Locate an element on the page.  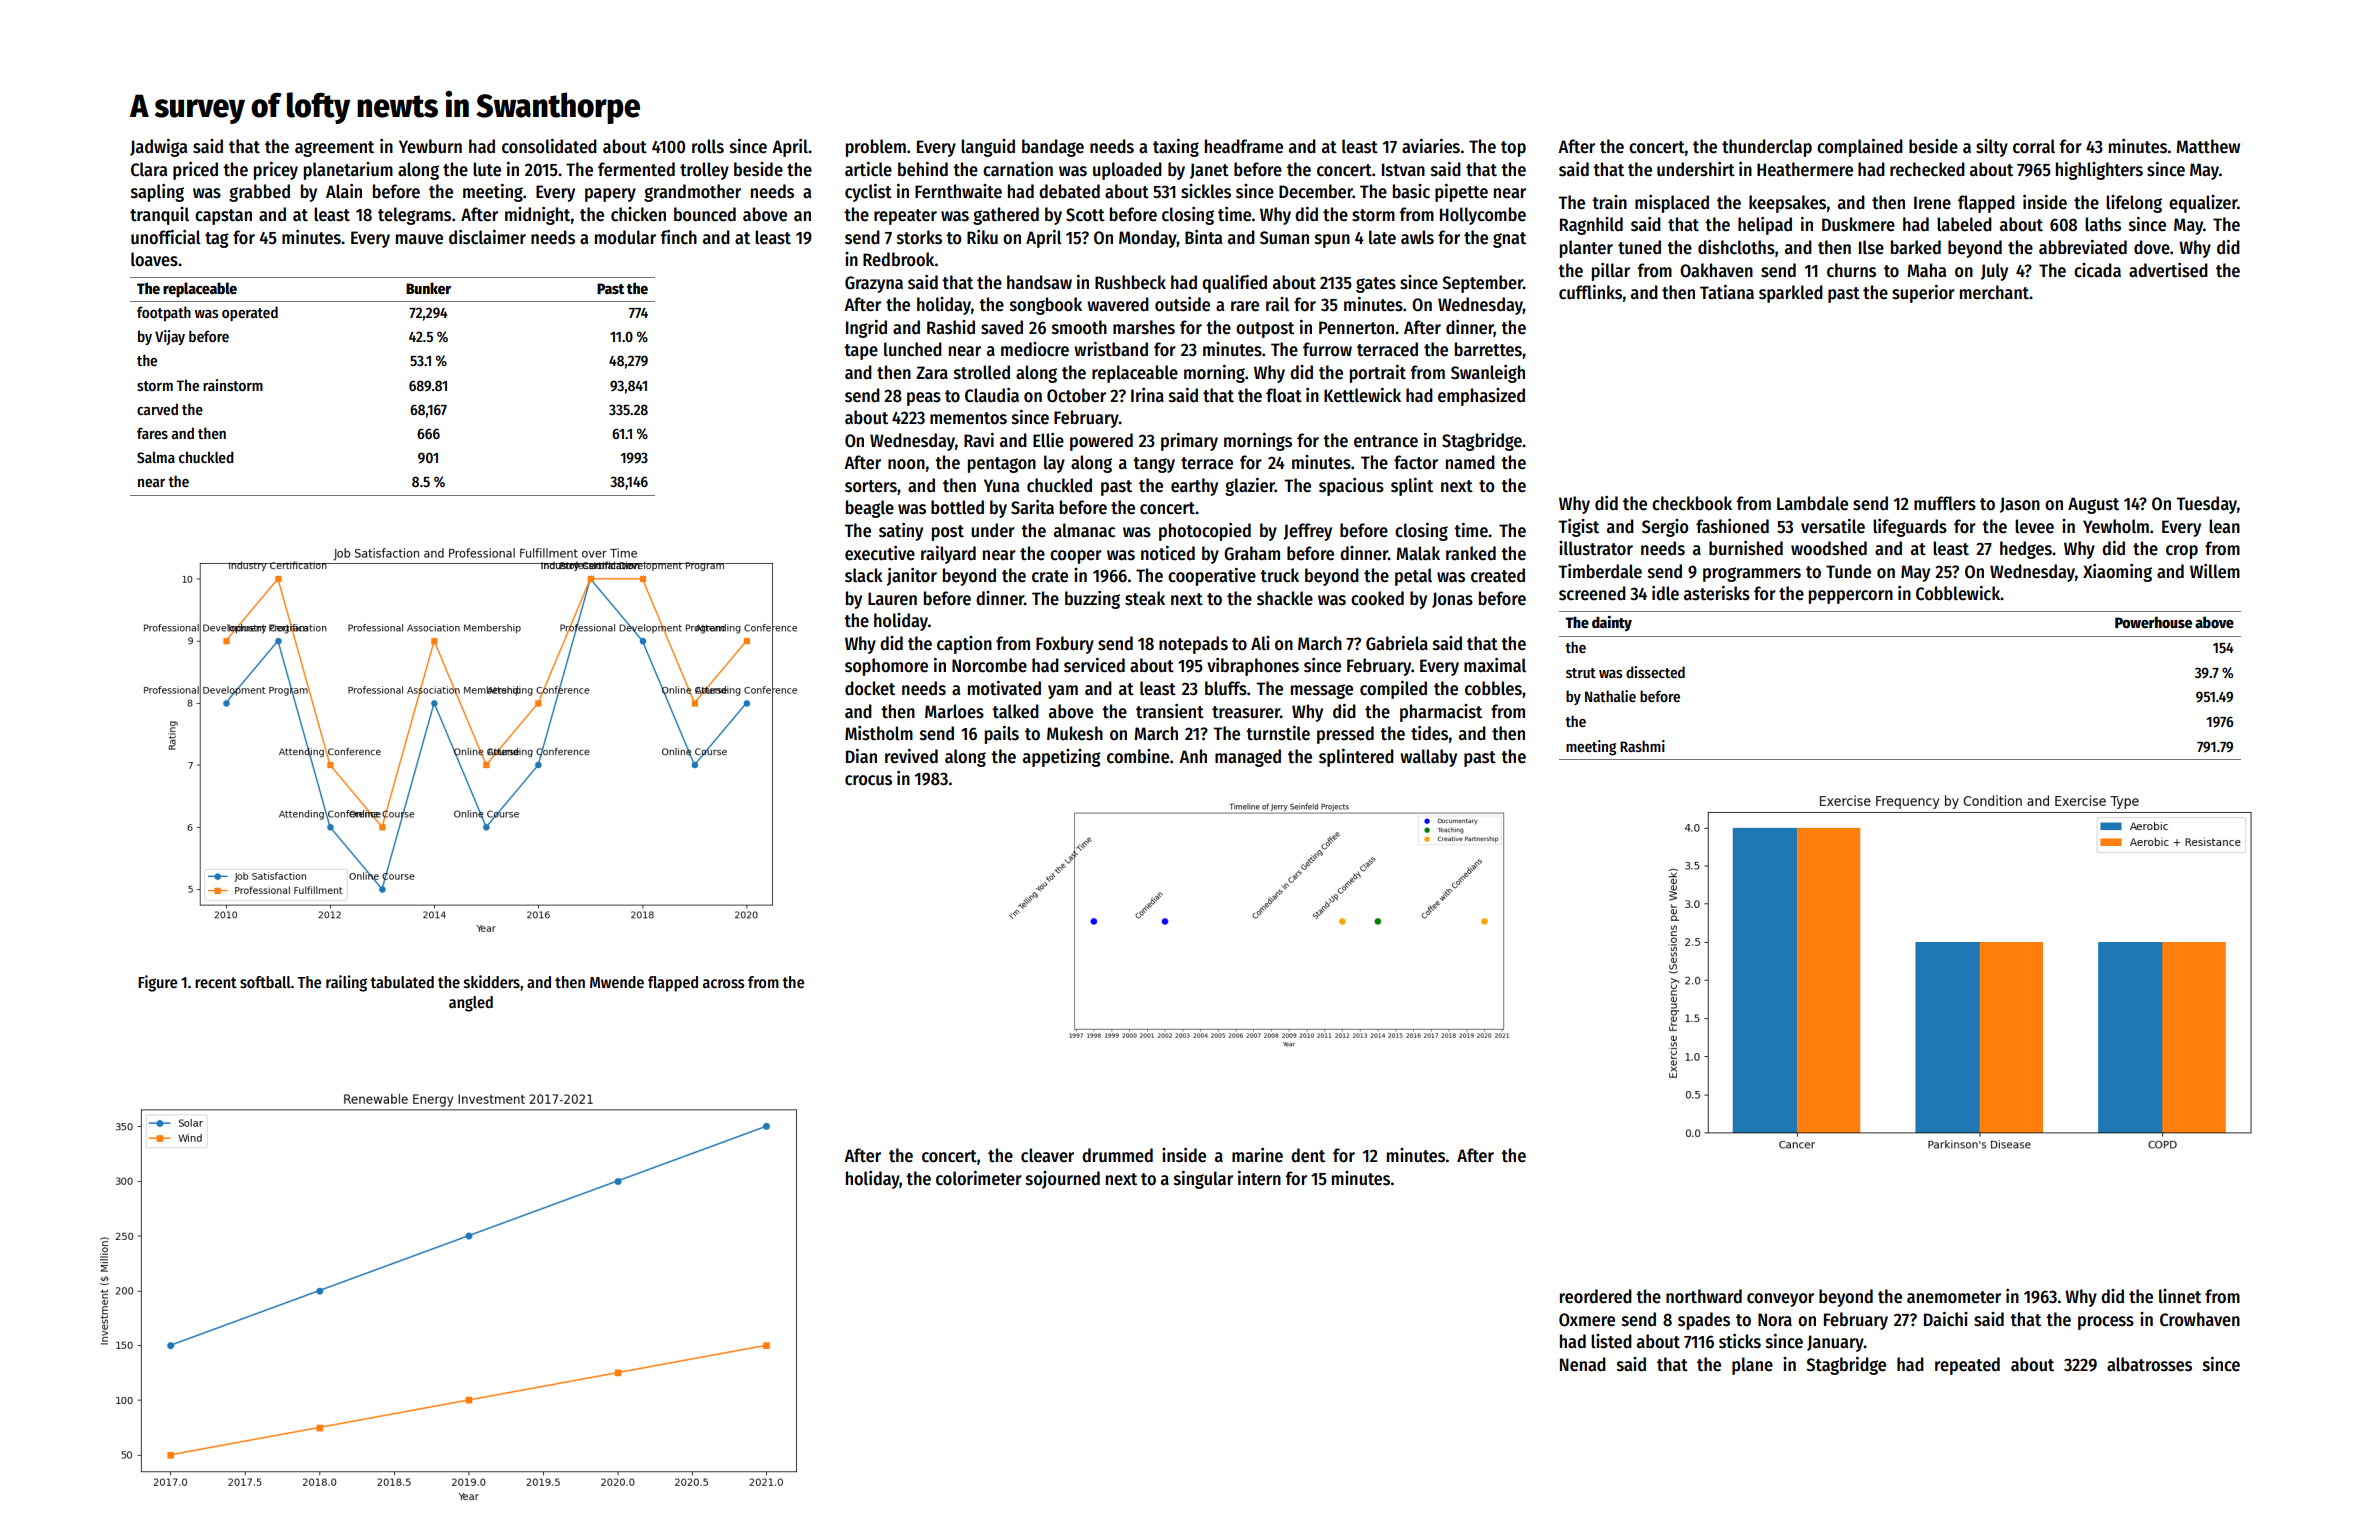
docket is located at coordinates (870, 688).
